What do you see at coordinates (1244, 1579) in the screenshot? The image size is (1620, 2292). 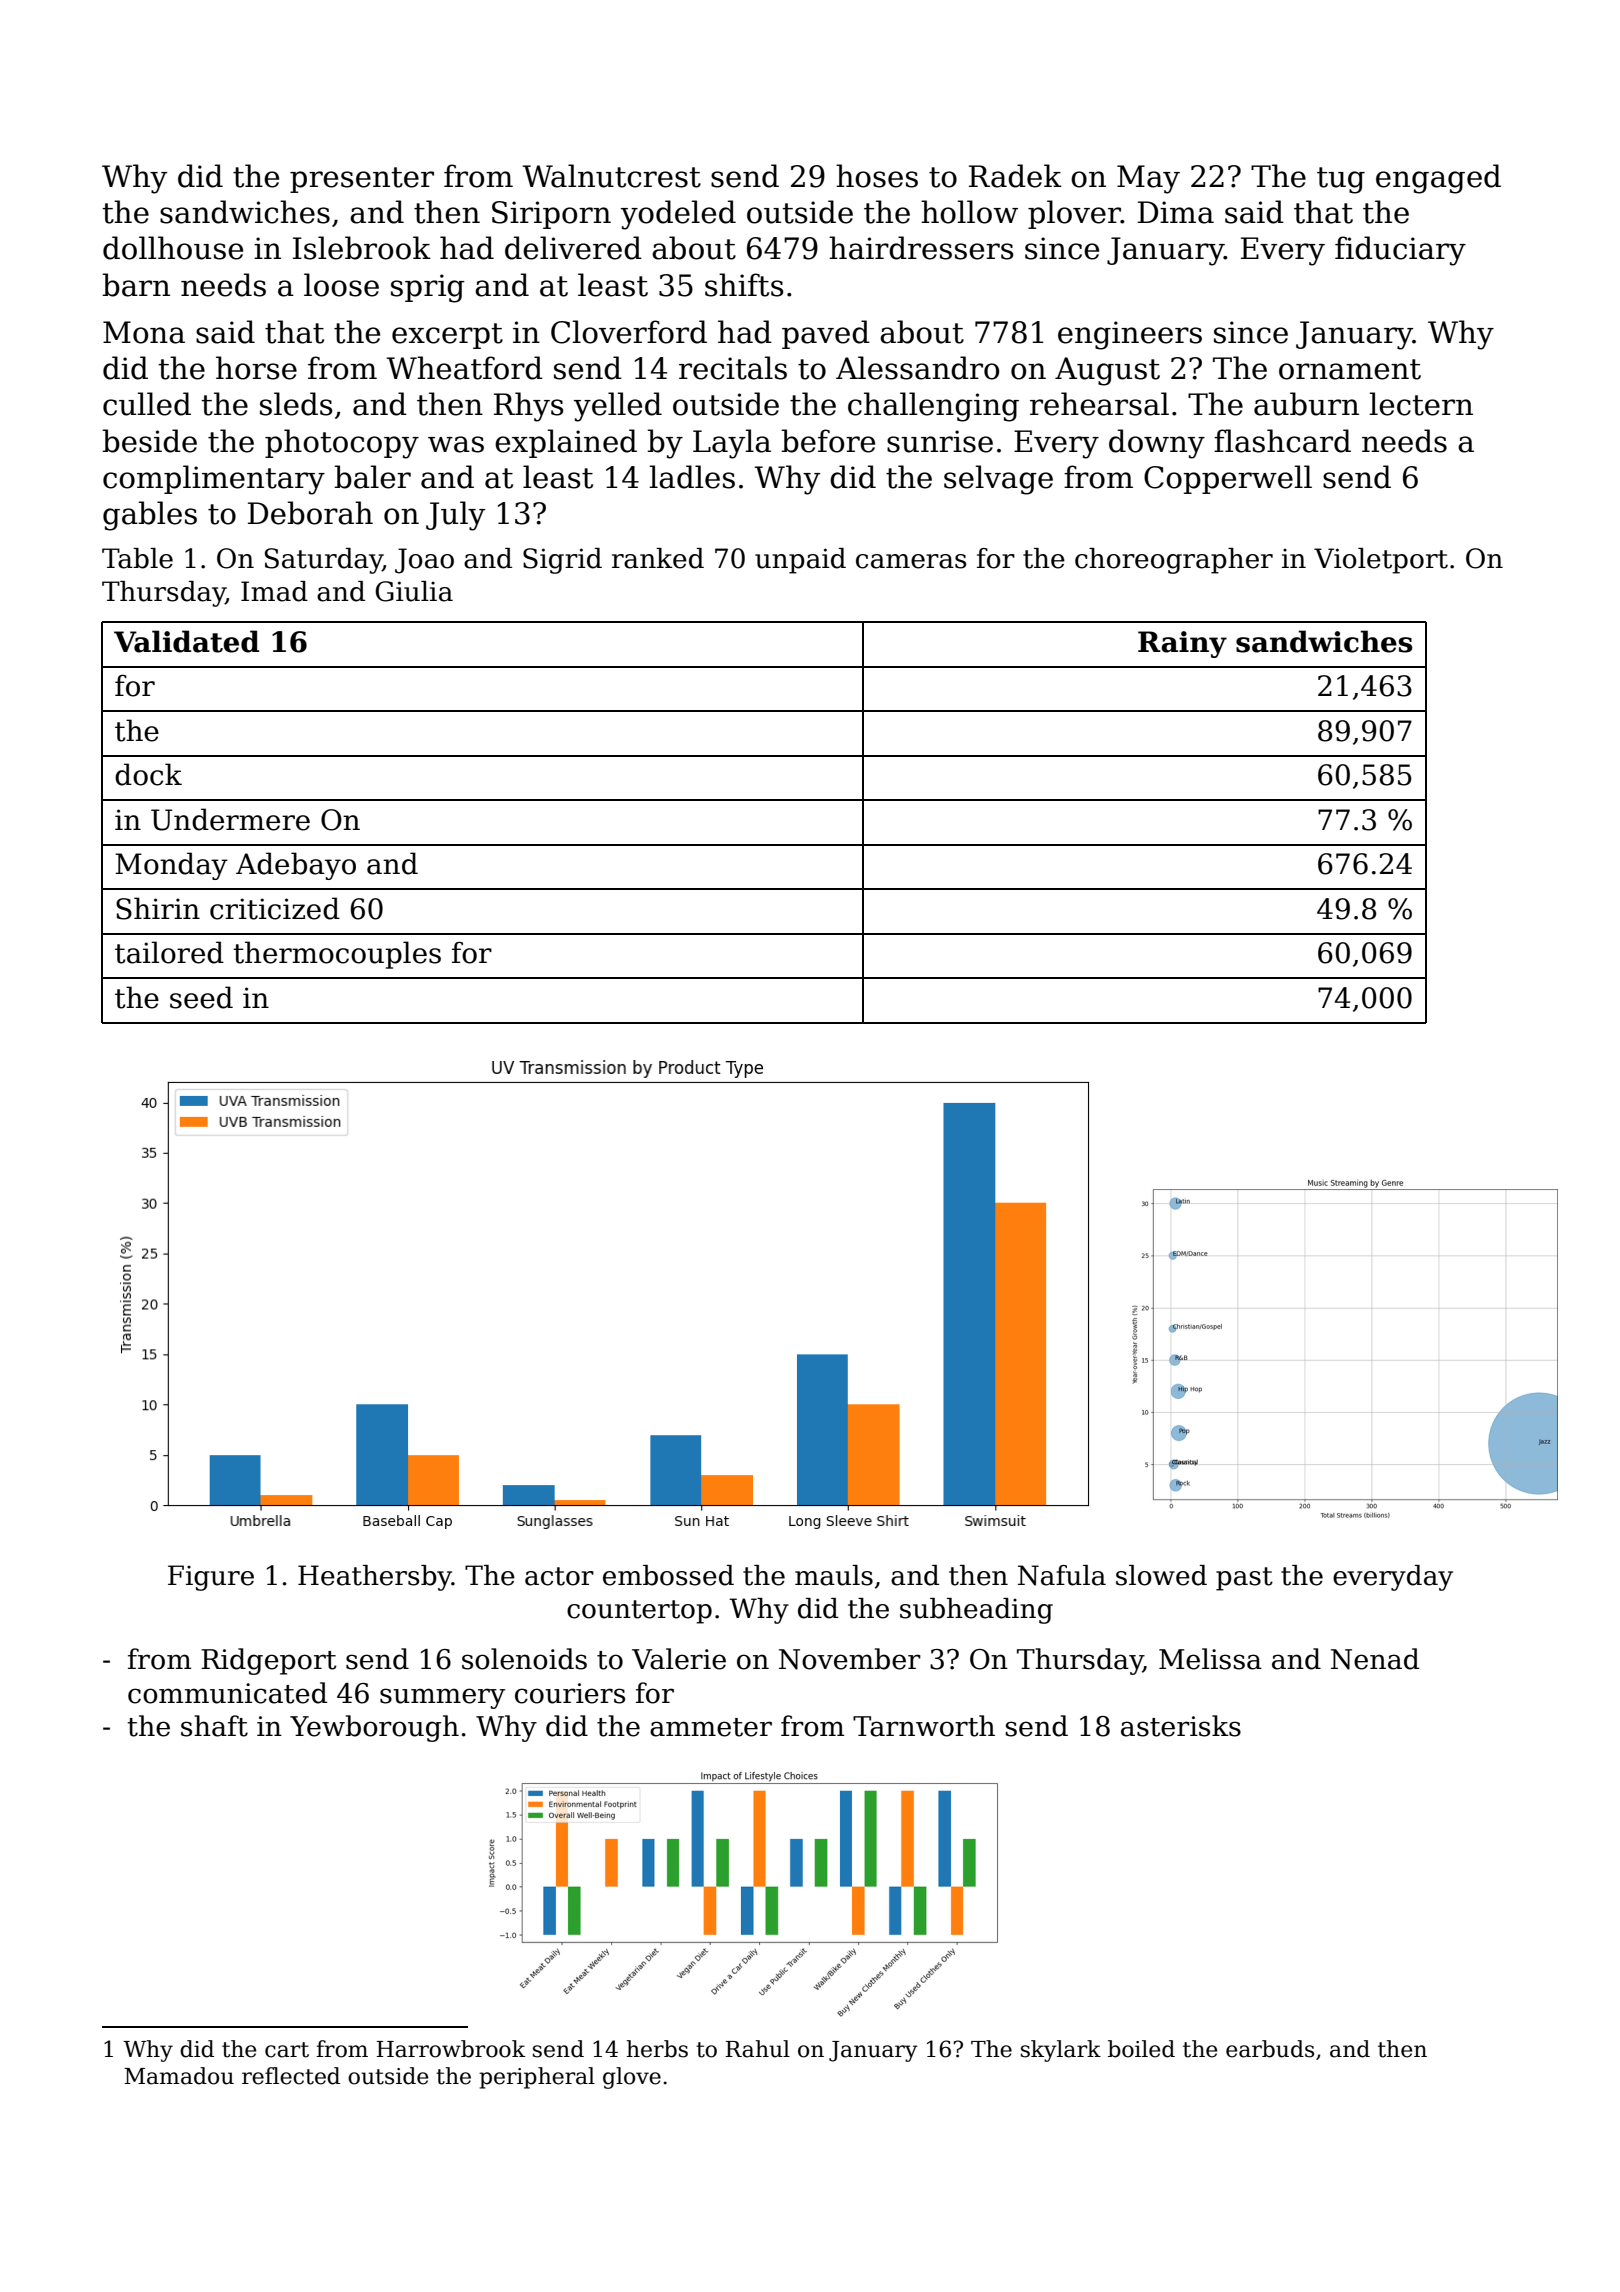 I see `past` at bounding box center [1244, 1579].
